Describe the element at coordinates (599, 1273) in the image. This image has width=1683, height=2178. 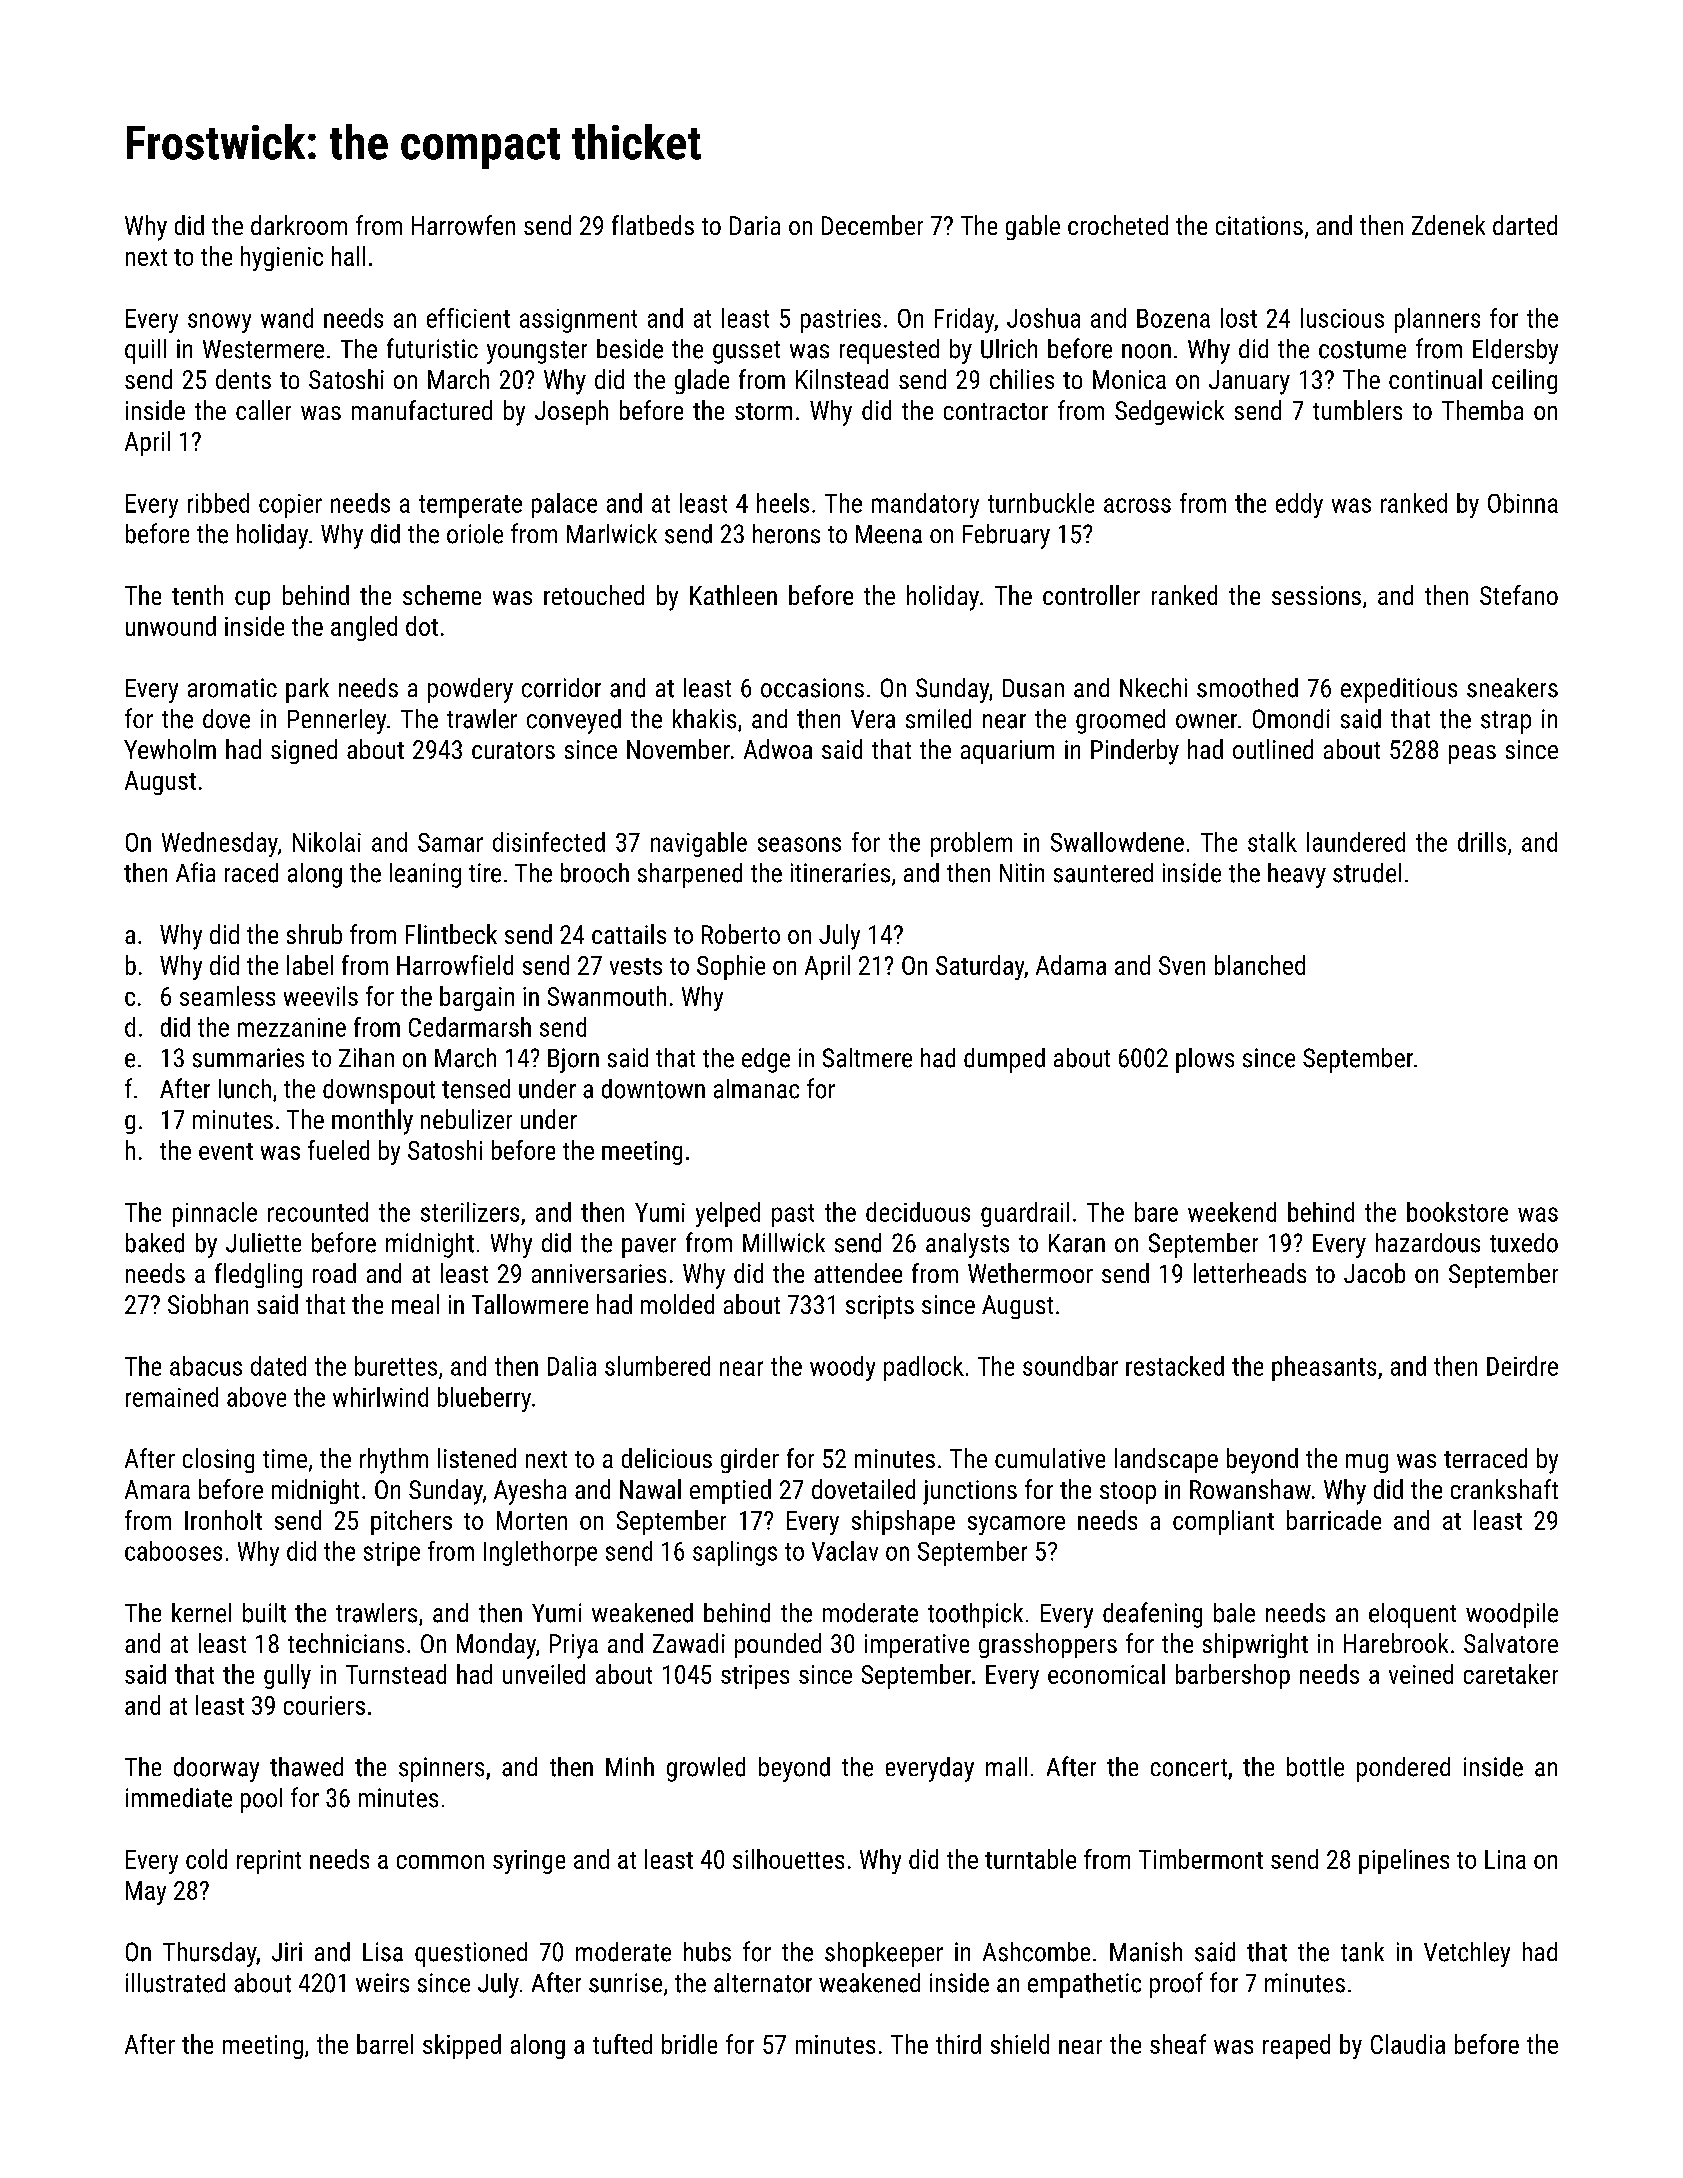
I see `anniversaries` at that location.
